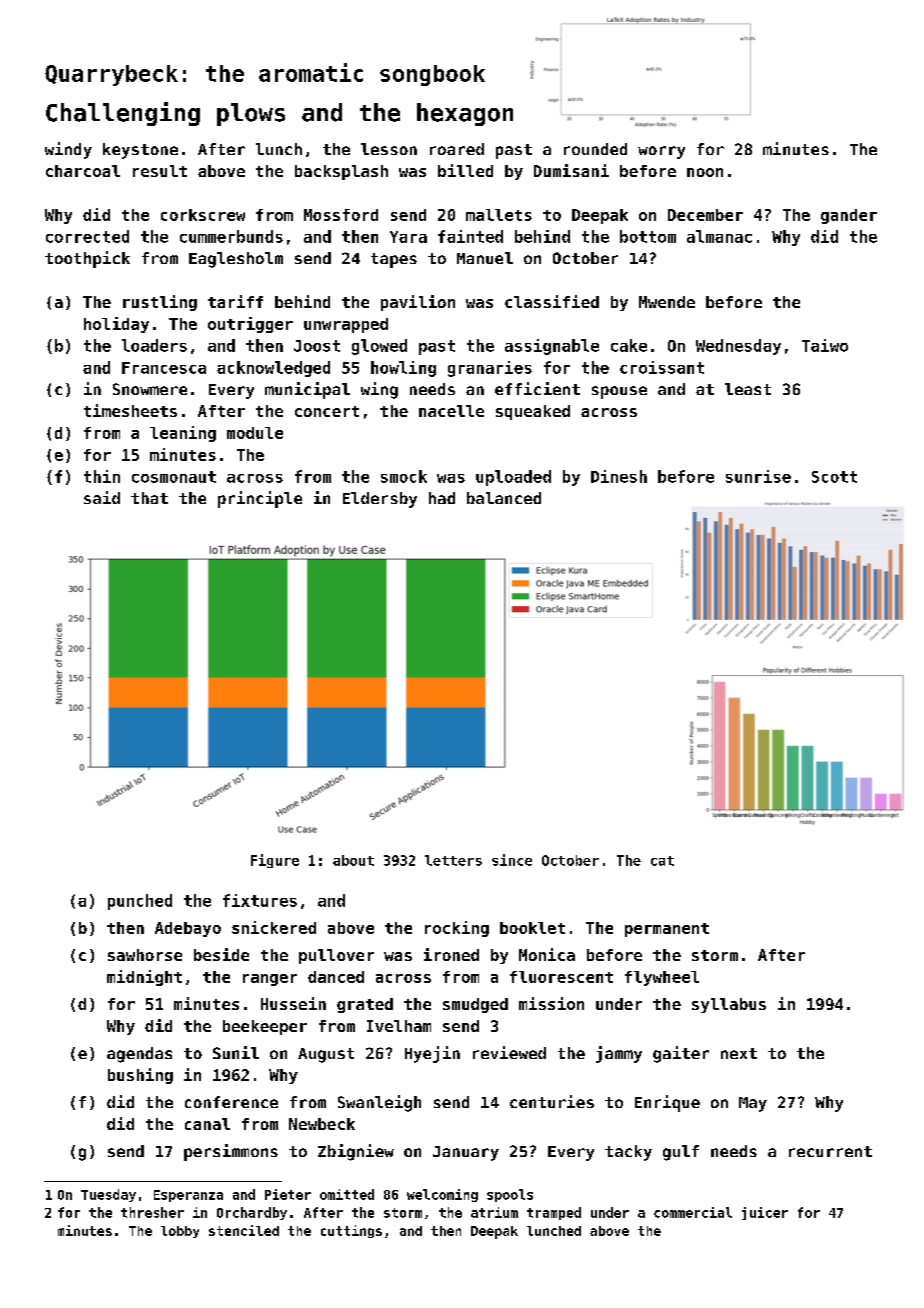 Image resolution: width=924 pixels, height=1308 pixels. I want to click on Taiwo, so click(825, 345).
